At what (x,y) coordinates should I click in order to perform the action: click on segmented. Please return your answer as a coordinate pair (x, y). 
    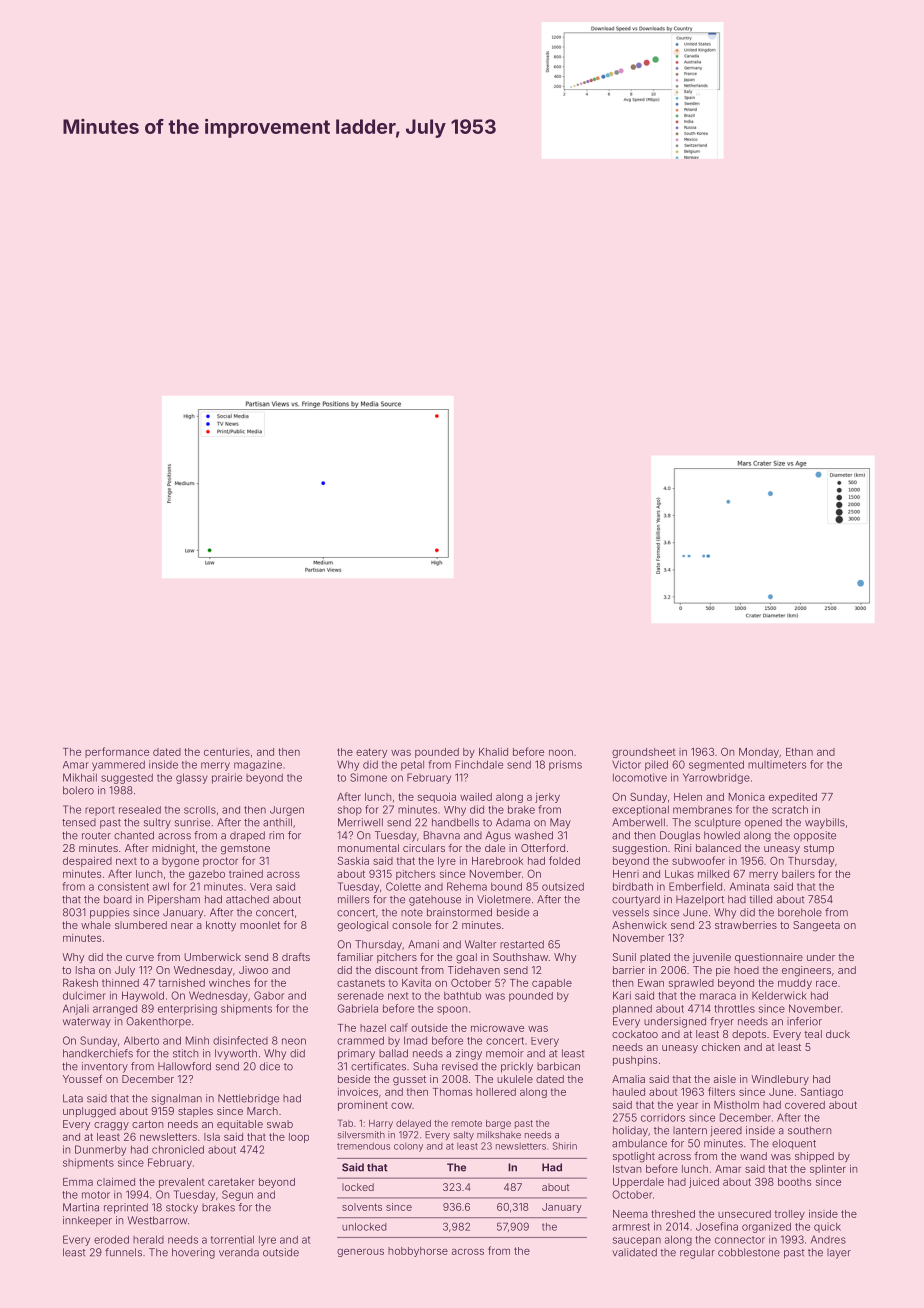
    Looking at the image, I should click on (716, 765).
